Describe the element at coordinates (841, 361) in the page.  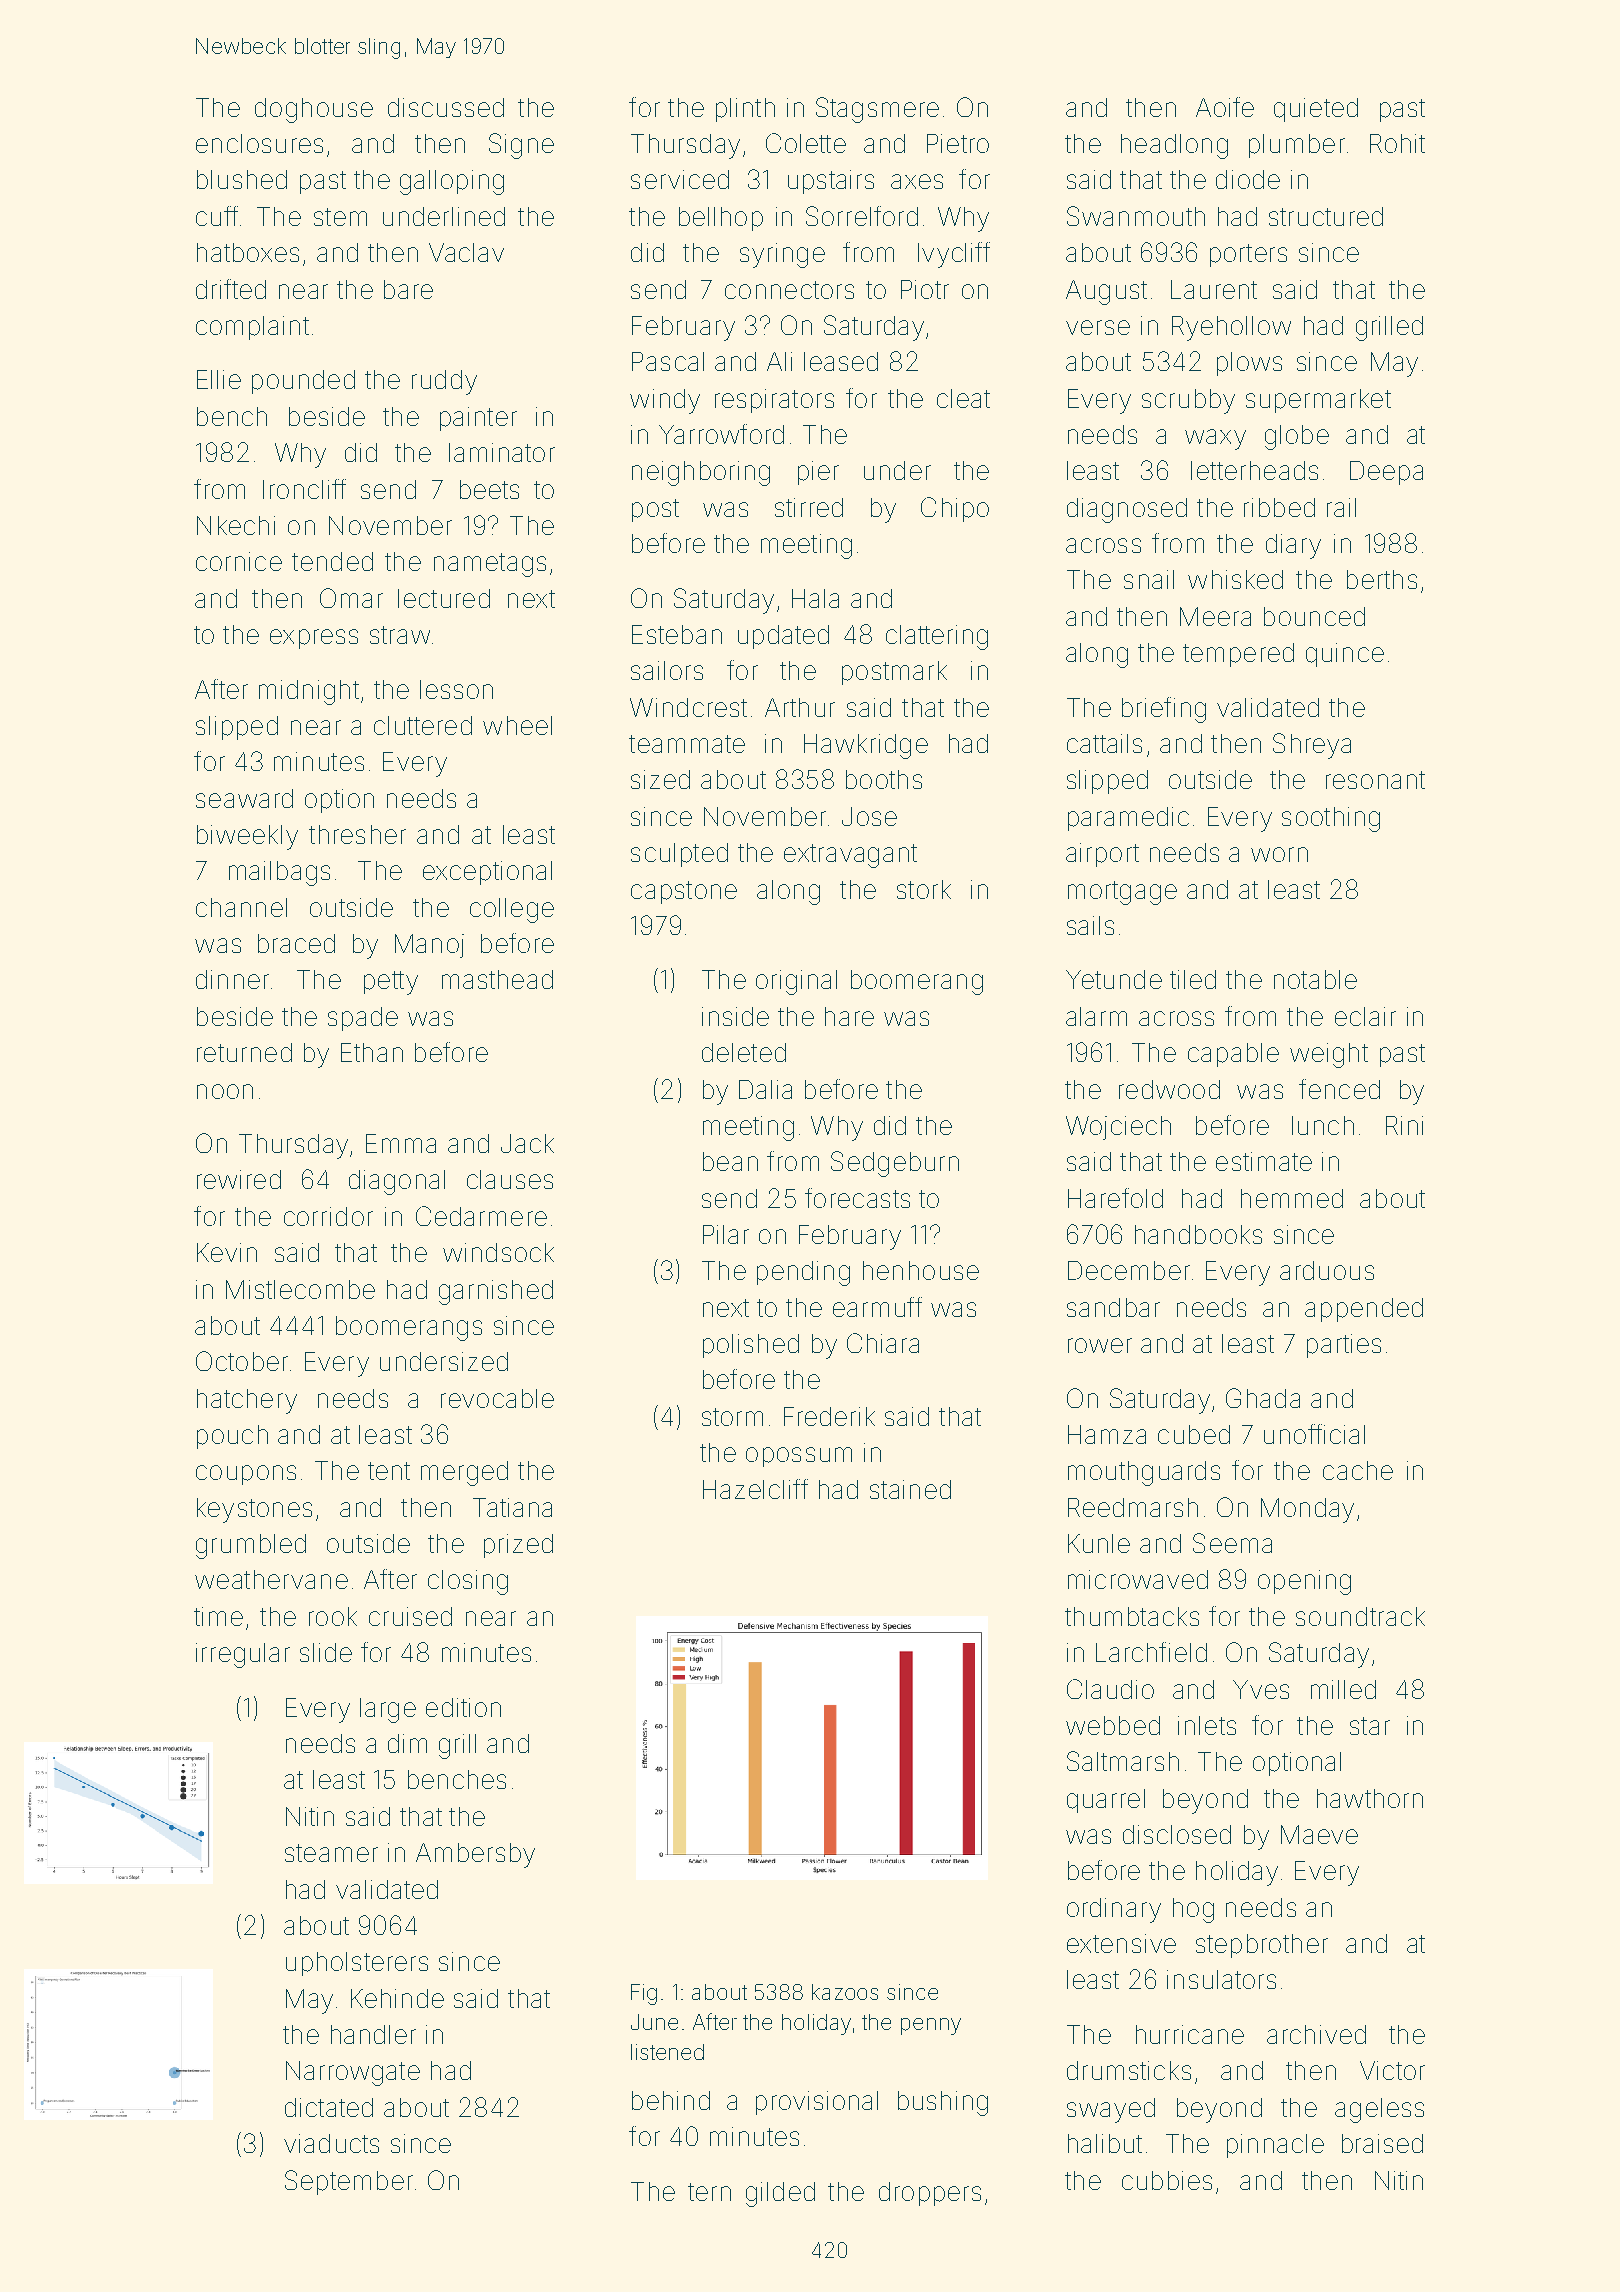
I see `leased` at that location.
